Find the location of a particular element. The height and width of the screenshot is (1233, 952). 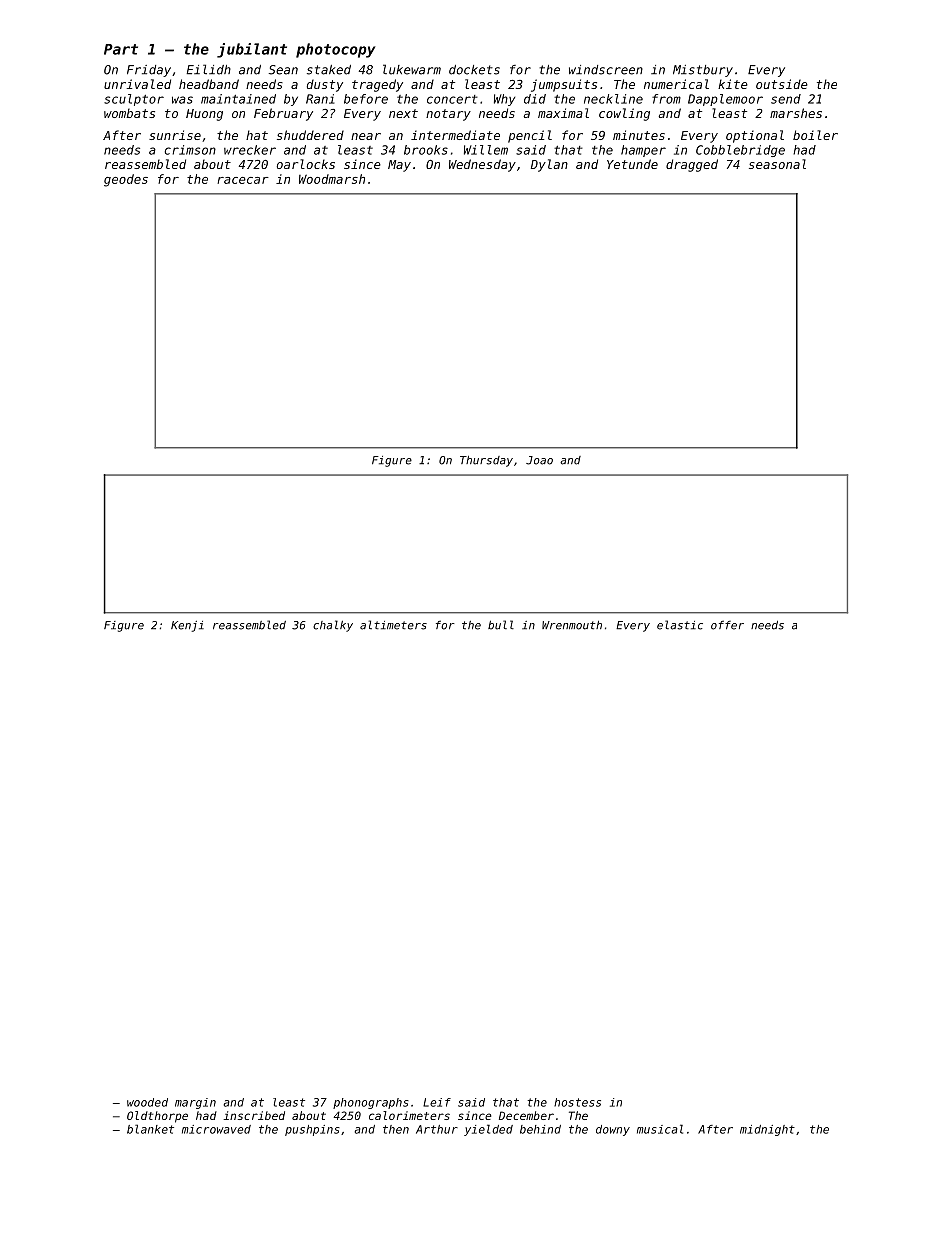

phonographs is located at coordinates (371, 1103).
